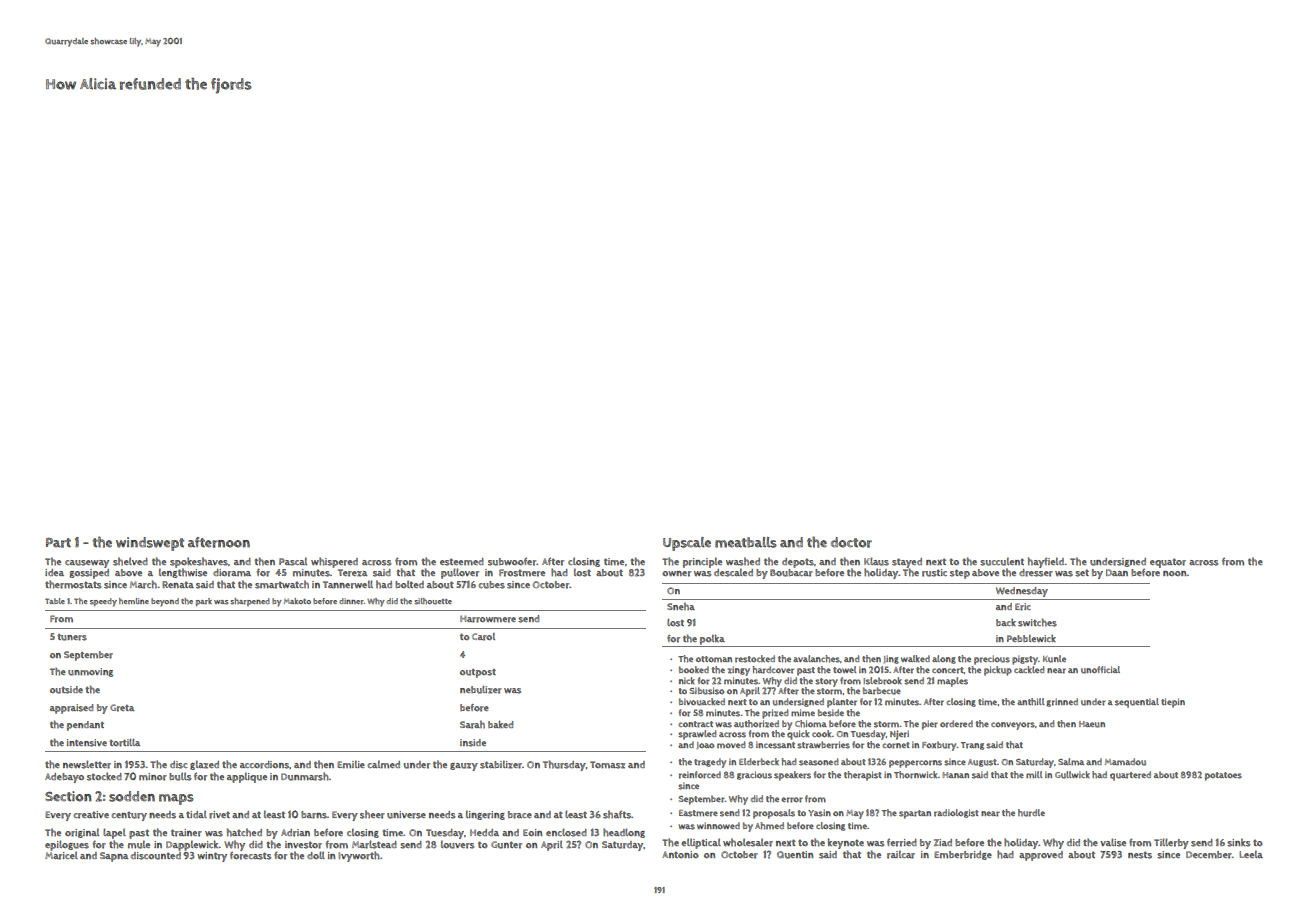 The height and width of the screenshot is (924, 1308). I want to click on original, so click(82, 833).
